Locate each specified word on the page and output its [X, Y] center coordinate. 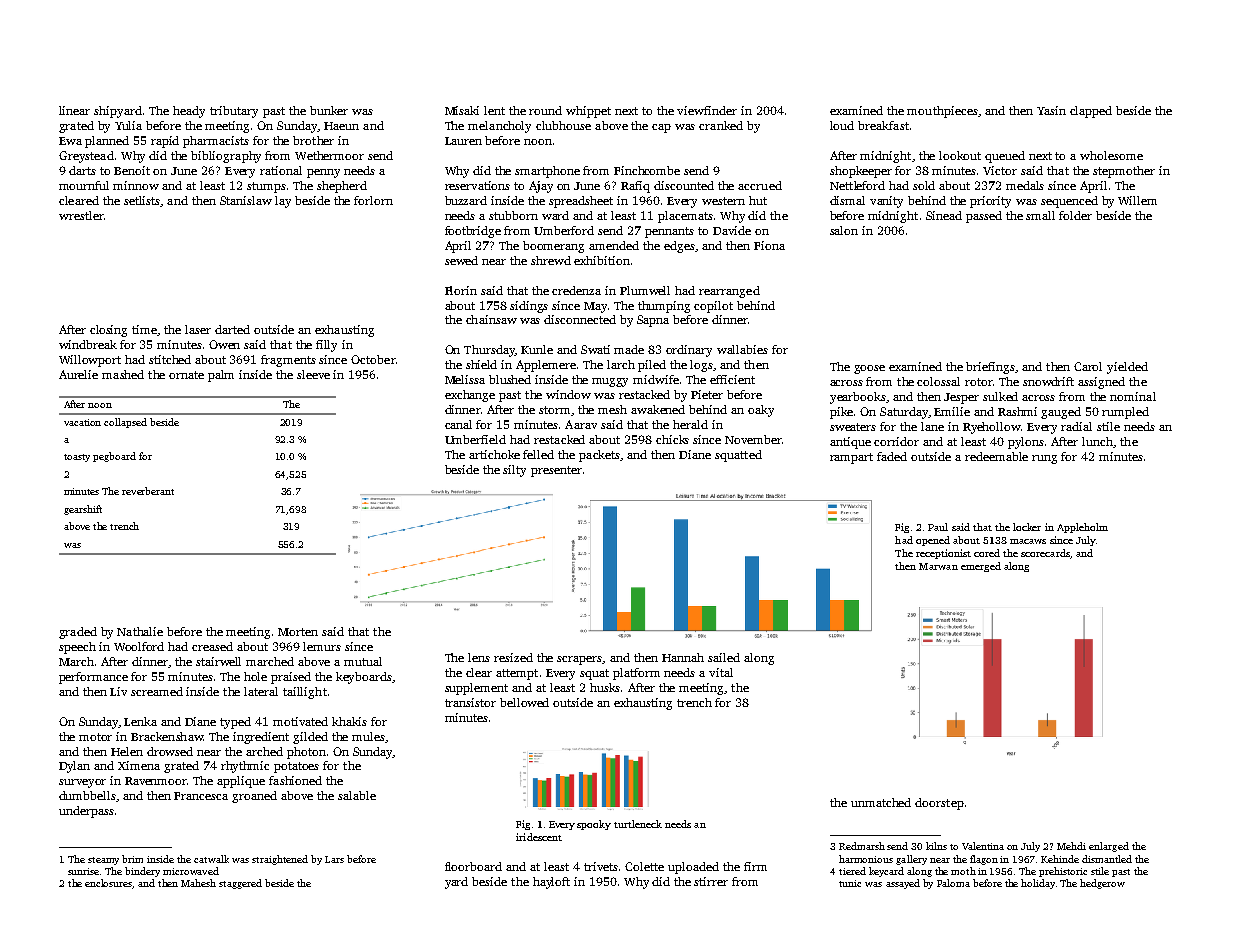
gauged [1061, 413]
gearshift [83, 510]
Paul [938, 527]
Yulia [128, 125]
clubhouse [563, 125]
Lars [334, 859]
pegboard [114, 457]
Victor [1000, 170]
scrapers [579, 660]
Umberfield [475, 439]
